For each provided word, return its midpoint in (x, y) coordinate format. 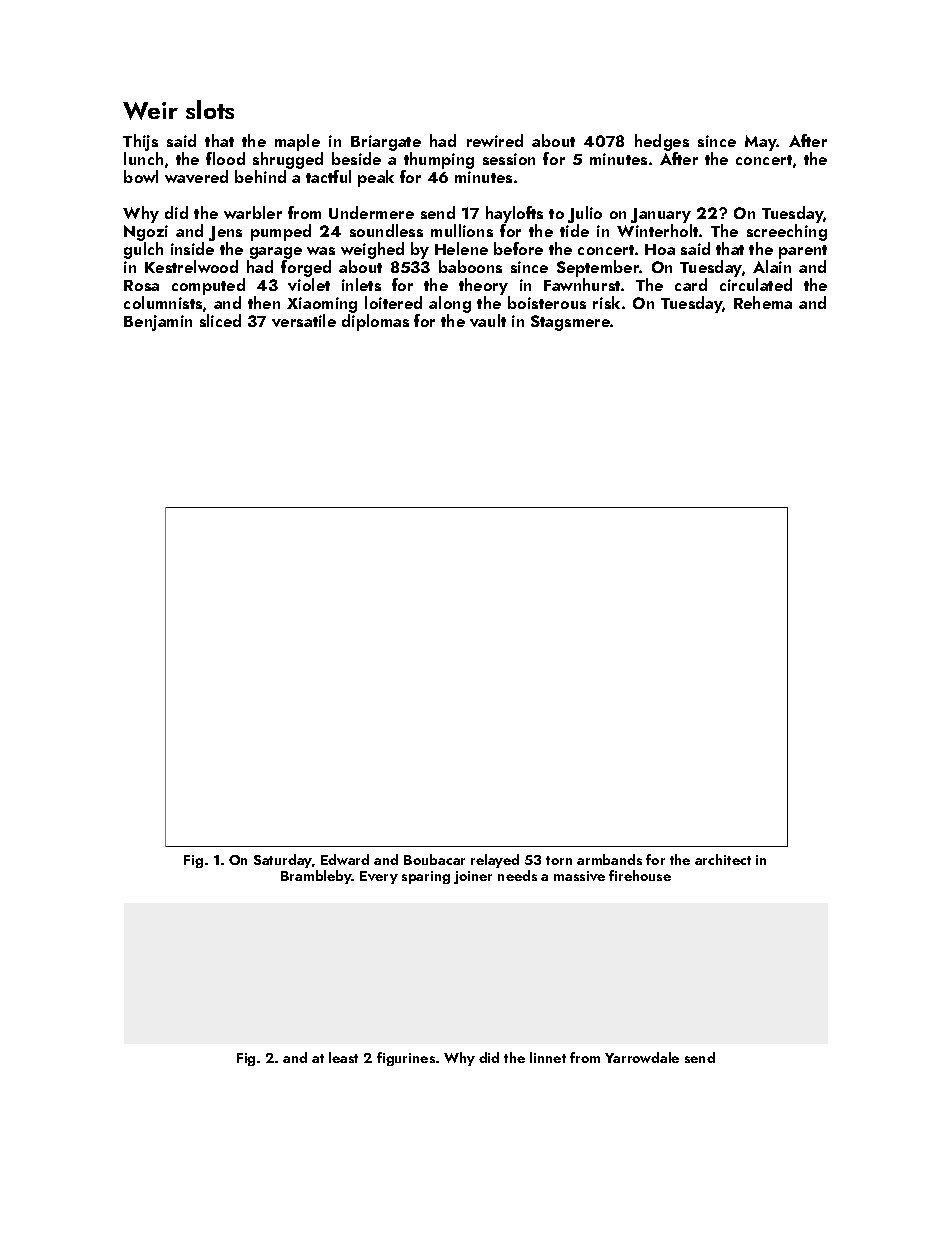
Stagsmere (570, 323)
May (761, 143)
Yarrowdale (642, 1057)
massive (579, 876)
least (343, 1057)
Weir (150, 111)
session (509, 159)
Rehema (763, 302)
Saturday (283, 861)
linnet (548, 1057)
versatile (304, 320)
